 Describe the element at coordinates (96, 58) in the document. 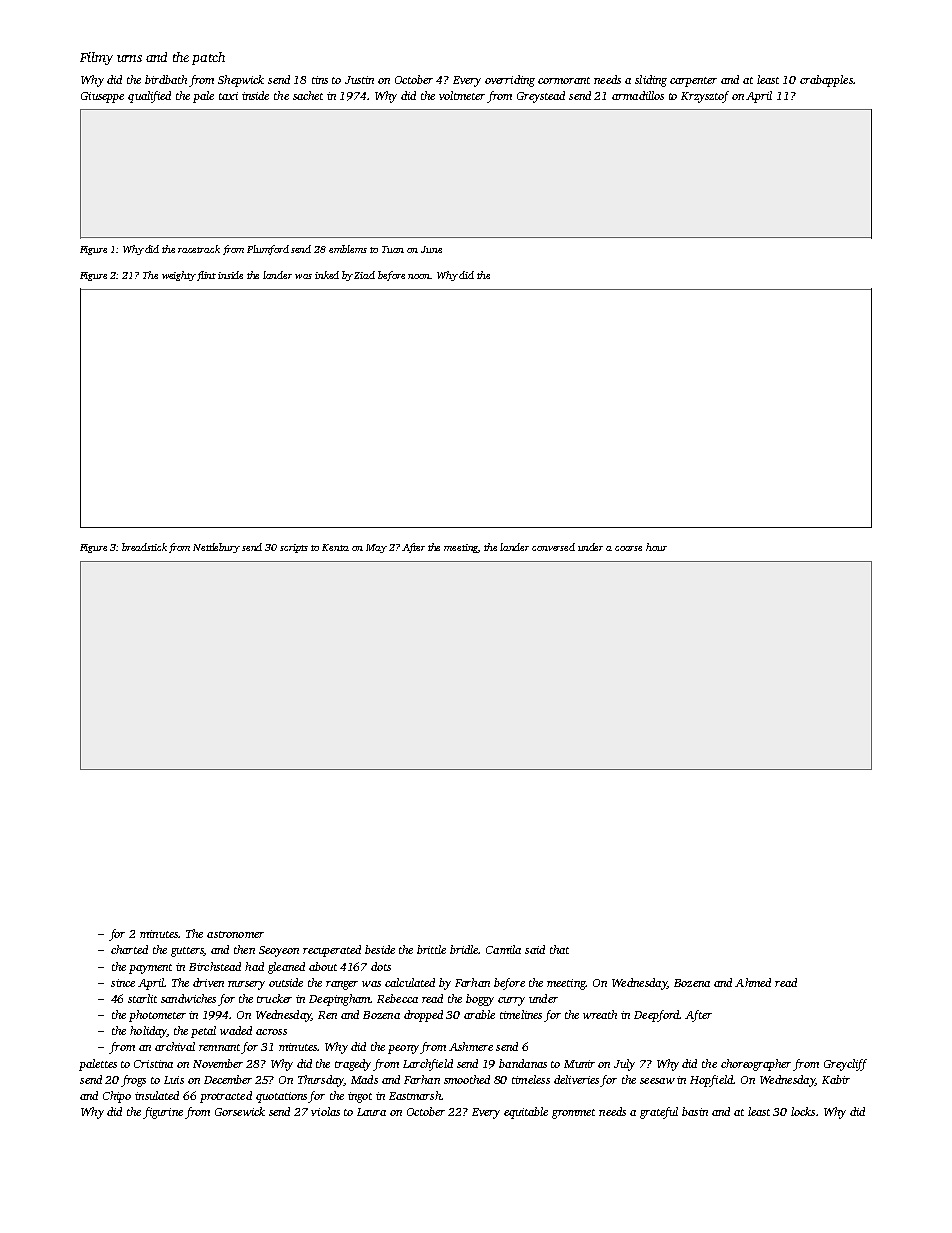

I see `Filmy` at that location.
